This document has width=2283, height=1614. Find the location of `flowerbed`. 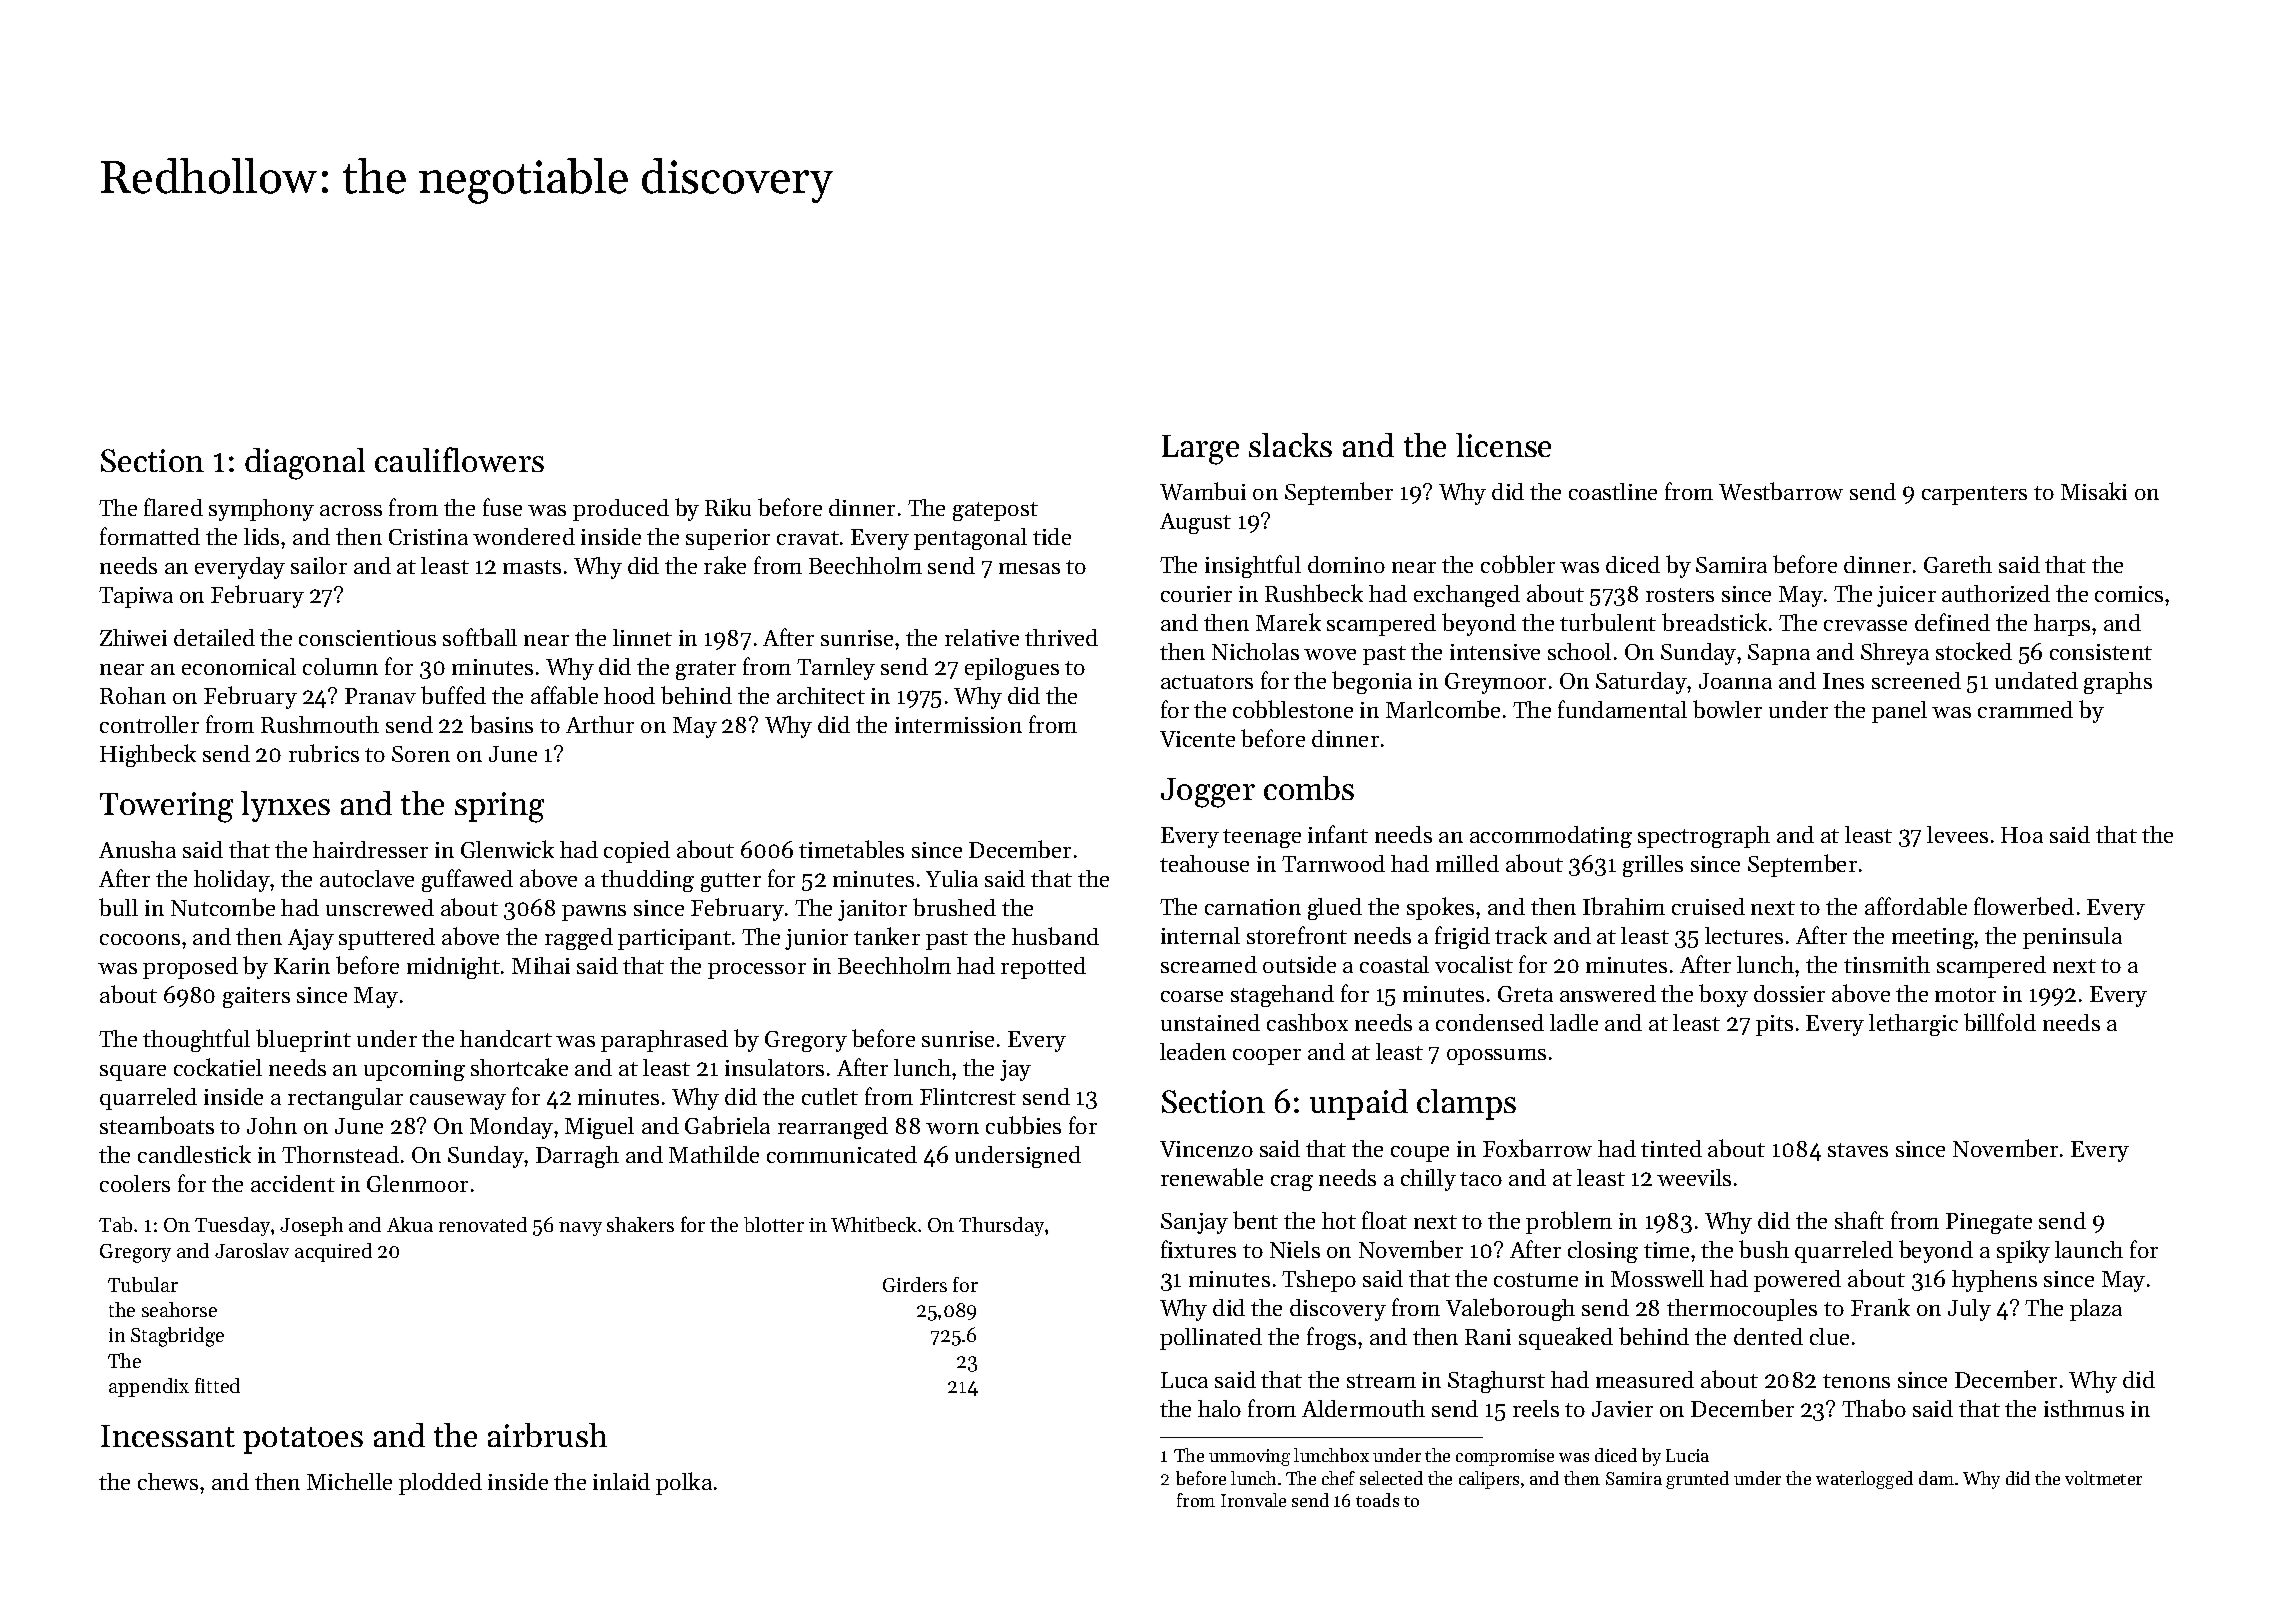

flowerbed is located at coordinates (2024, 906).
